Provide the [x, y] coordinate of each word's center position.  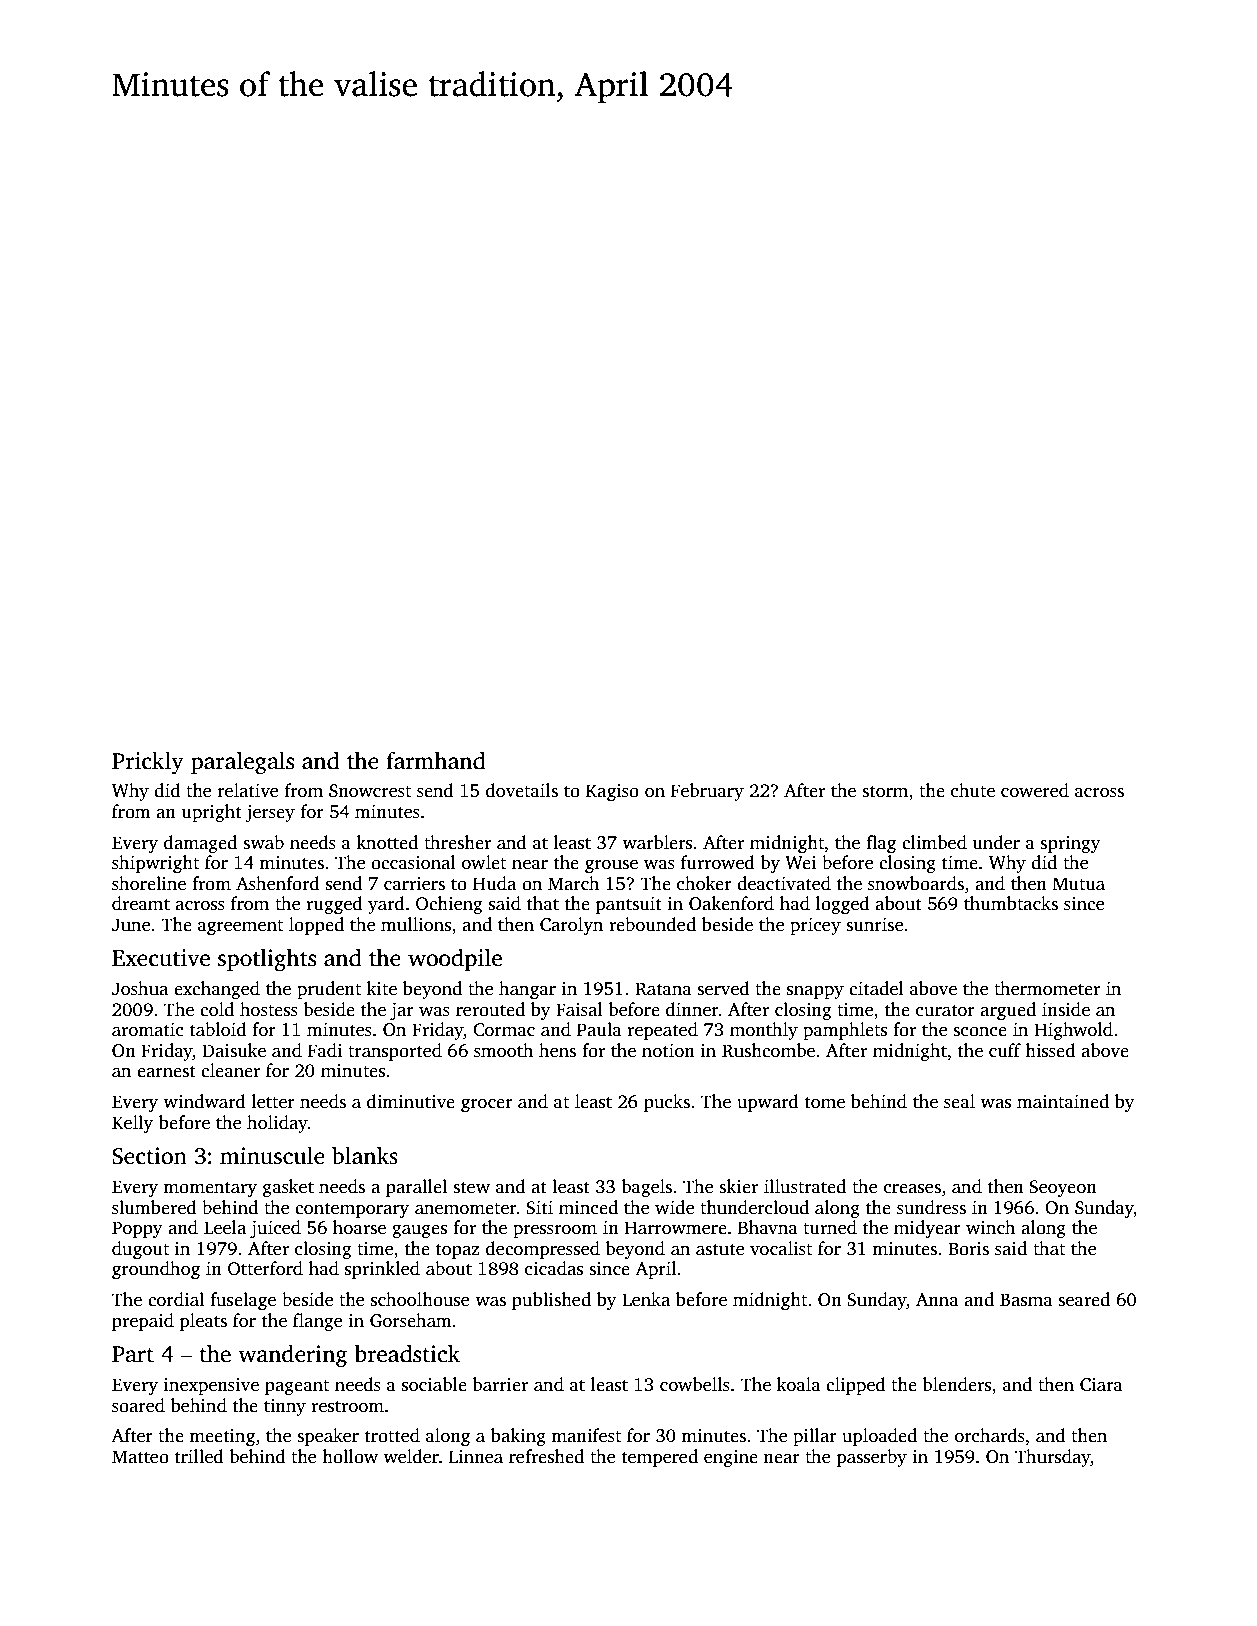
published [551, 1301]
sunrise [874, 925]
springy [1070, 844]
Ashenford [278, 883]
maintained [1063, 1101]
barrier [500, 1384]
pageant [297, 1387]
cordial [176, 1299]
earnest [166, 1072]
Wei [800, 863]
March [573, 883]
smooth [503, 1050]
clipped [856, 1386]
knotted [387, 842]
